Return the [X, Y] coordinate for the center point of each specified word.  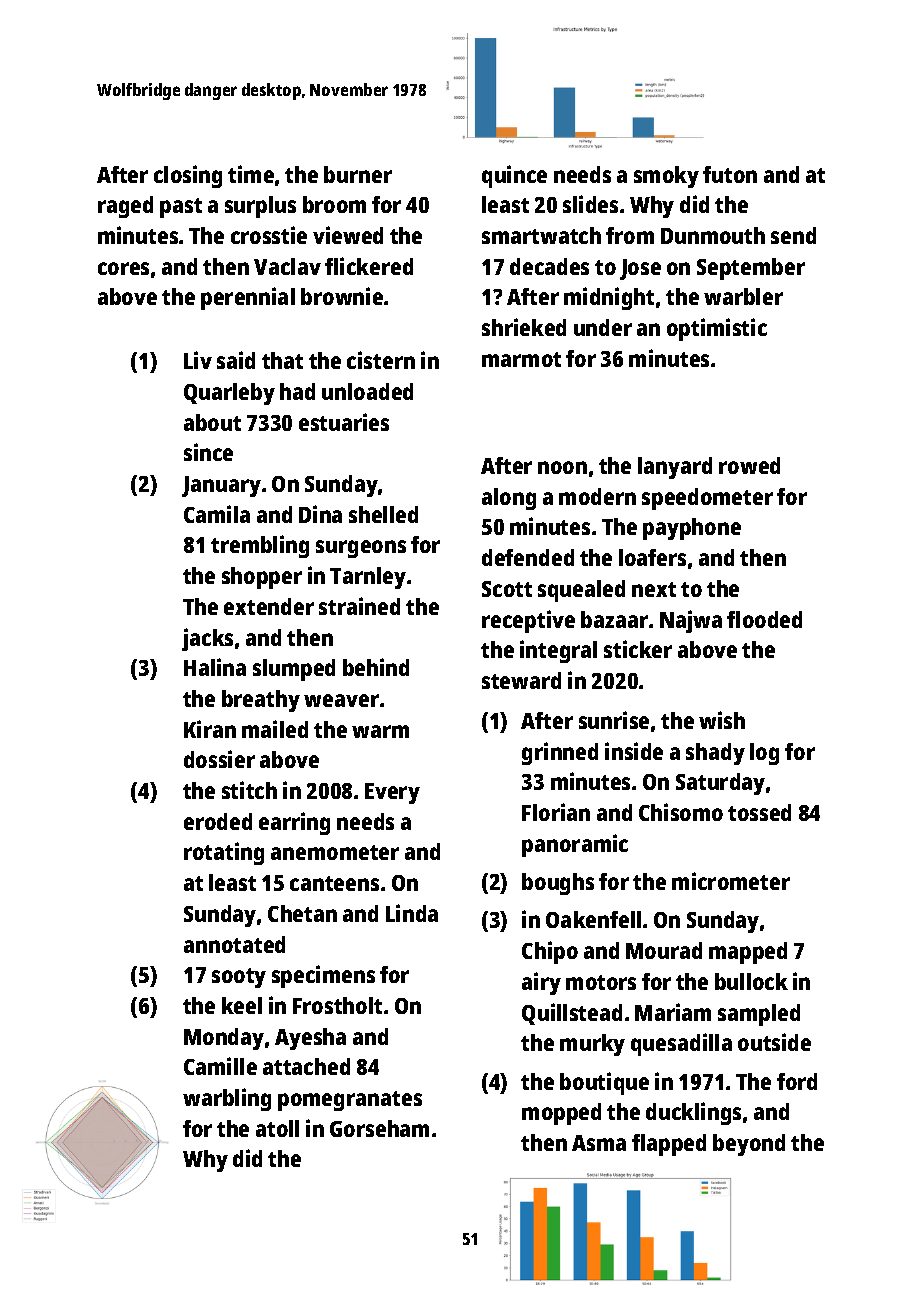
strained [359, 606]
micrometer [731, 881]
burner [358, 174]
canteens [334, 883]
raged [125, 207]
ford [797, 1081]
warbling [227, 1099]
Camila [217, 514]
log [764, 754]
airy [541, 983]
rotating [224, 853]
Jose [640, 269]
